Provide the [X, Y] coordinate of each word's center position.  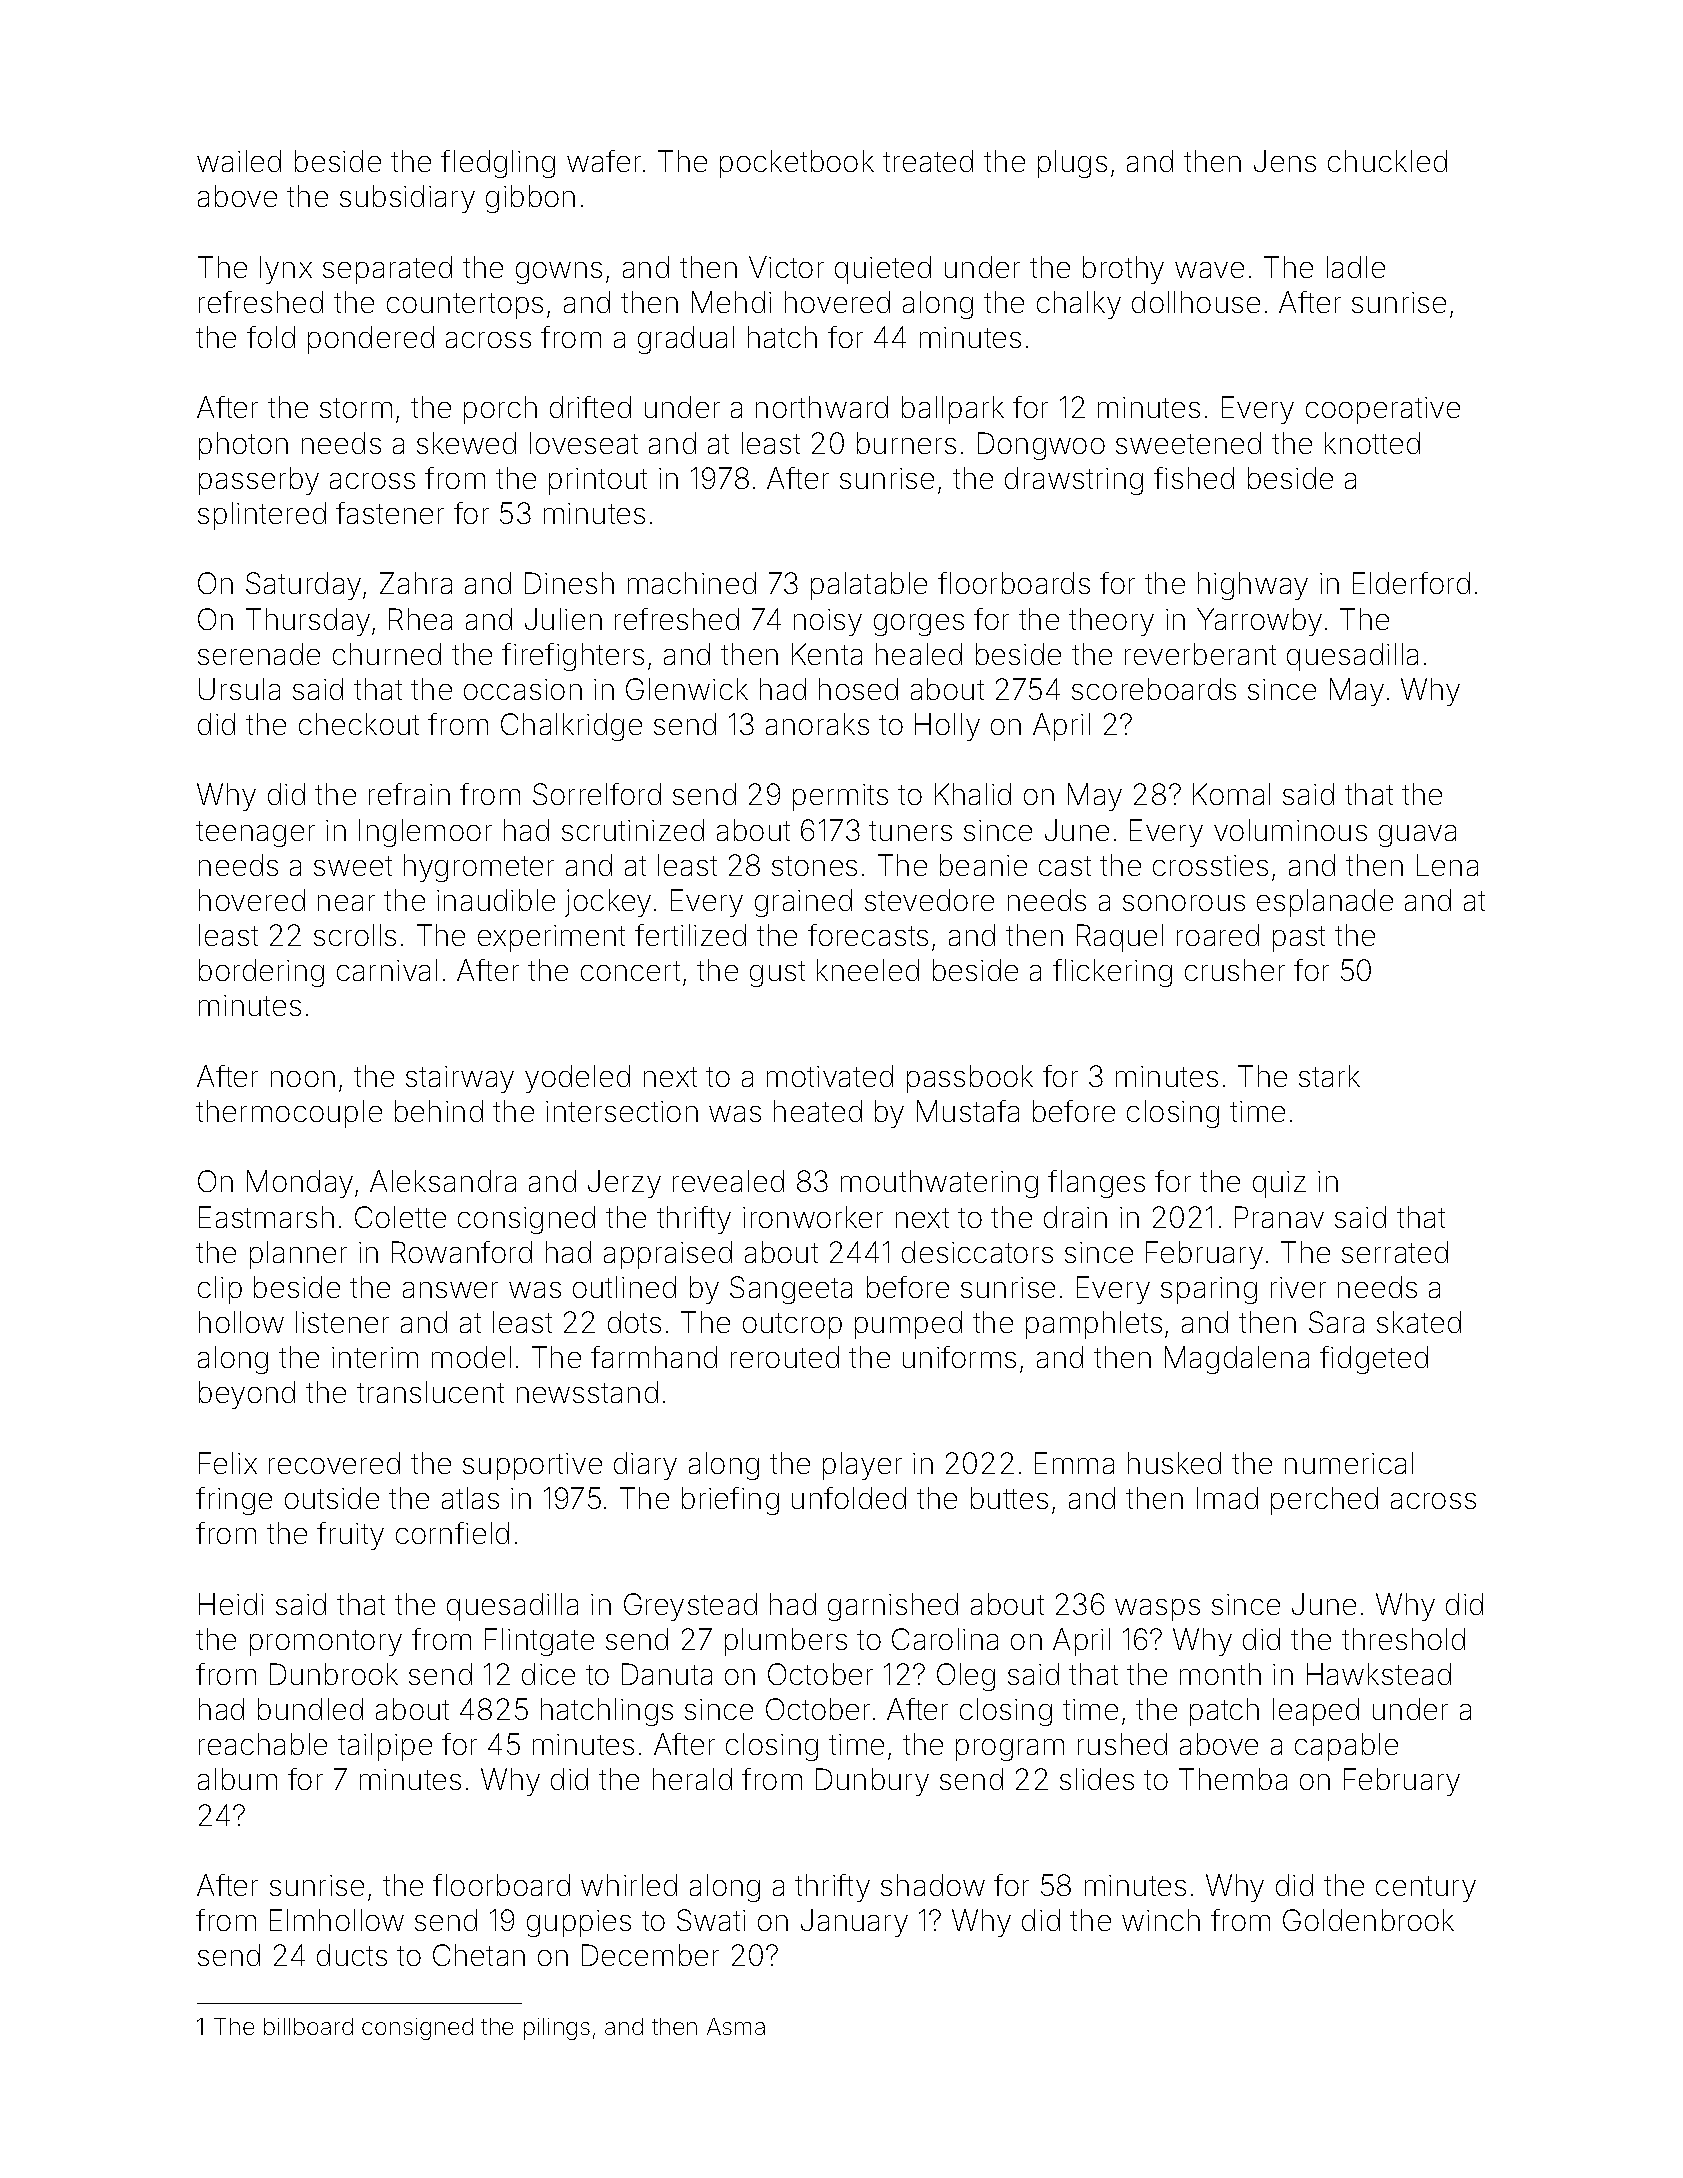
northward [822, 407]
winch [1161, 1920]
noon [303, 1079]
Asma [736, 2026]
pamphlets [1094, 1325]
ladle [1356, 267]
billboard [308, 2026]
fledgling [498, 164]
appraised [668, 1255]
